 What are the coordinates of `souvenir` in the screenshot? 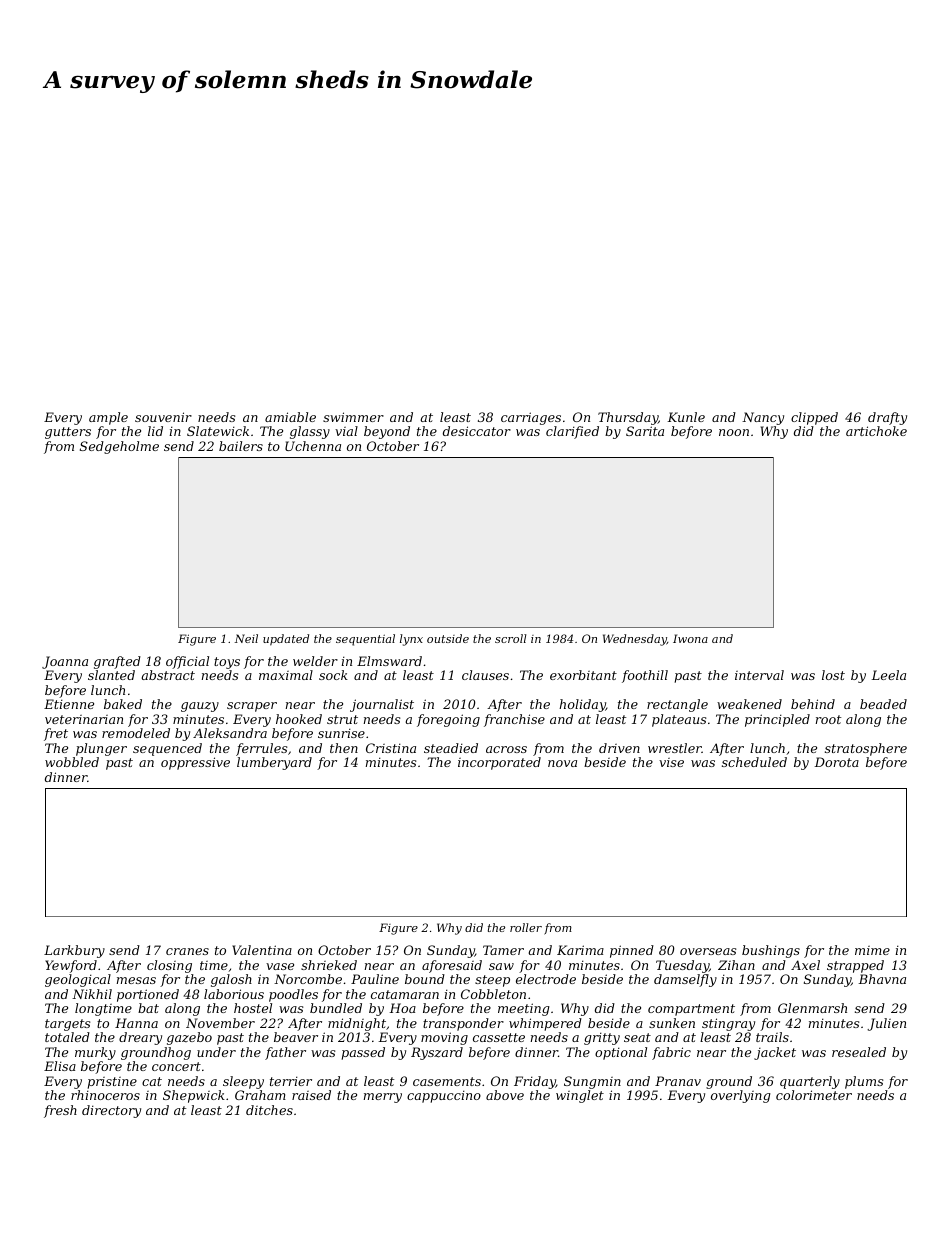 It's located at (163, 417).
